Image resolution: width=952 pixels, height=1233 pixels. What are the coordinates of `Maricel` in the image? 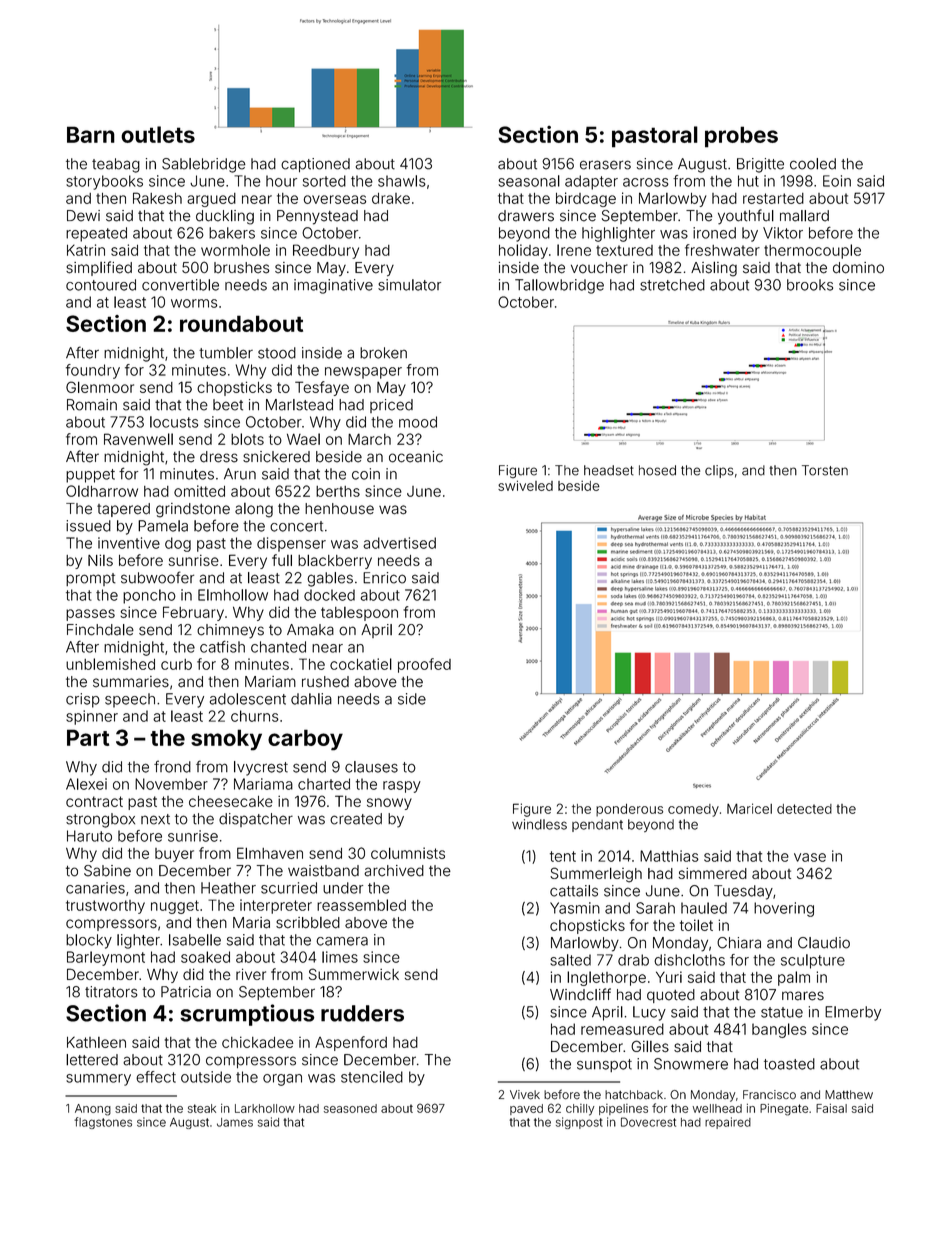 It's located at (749, 808).
